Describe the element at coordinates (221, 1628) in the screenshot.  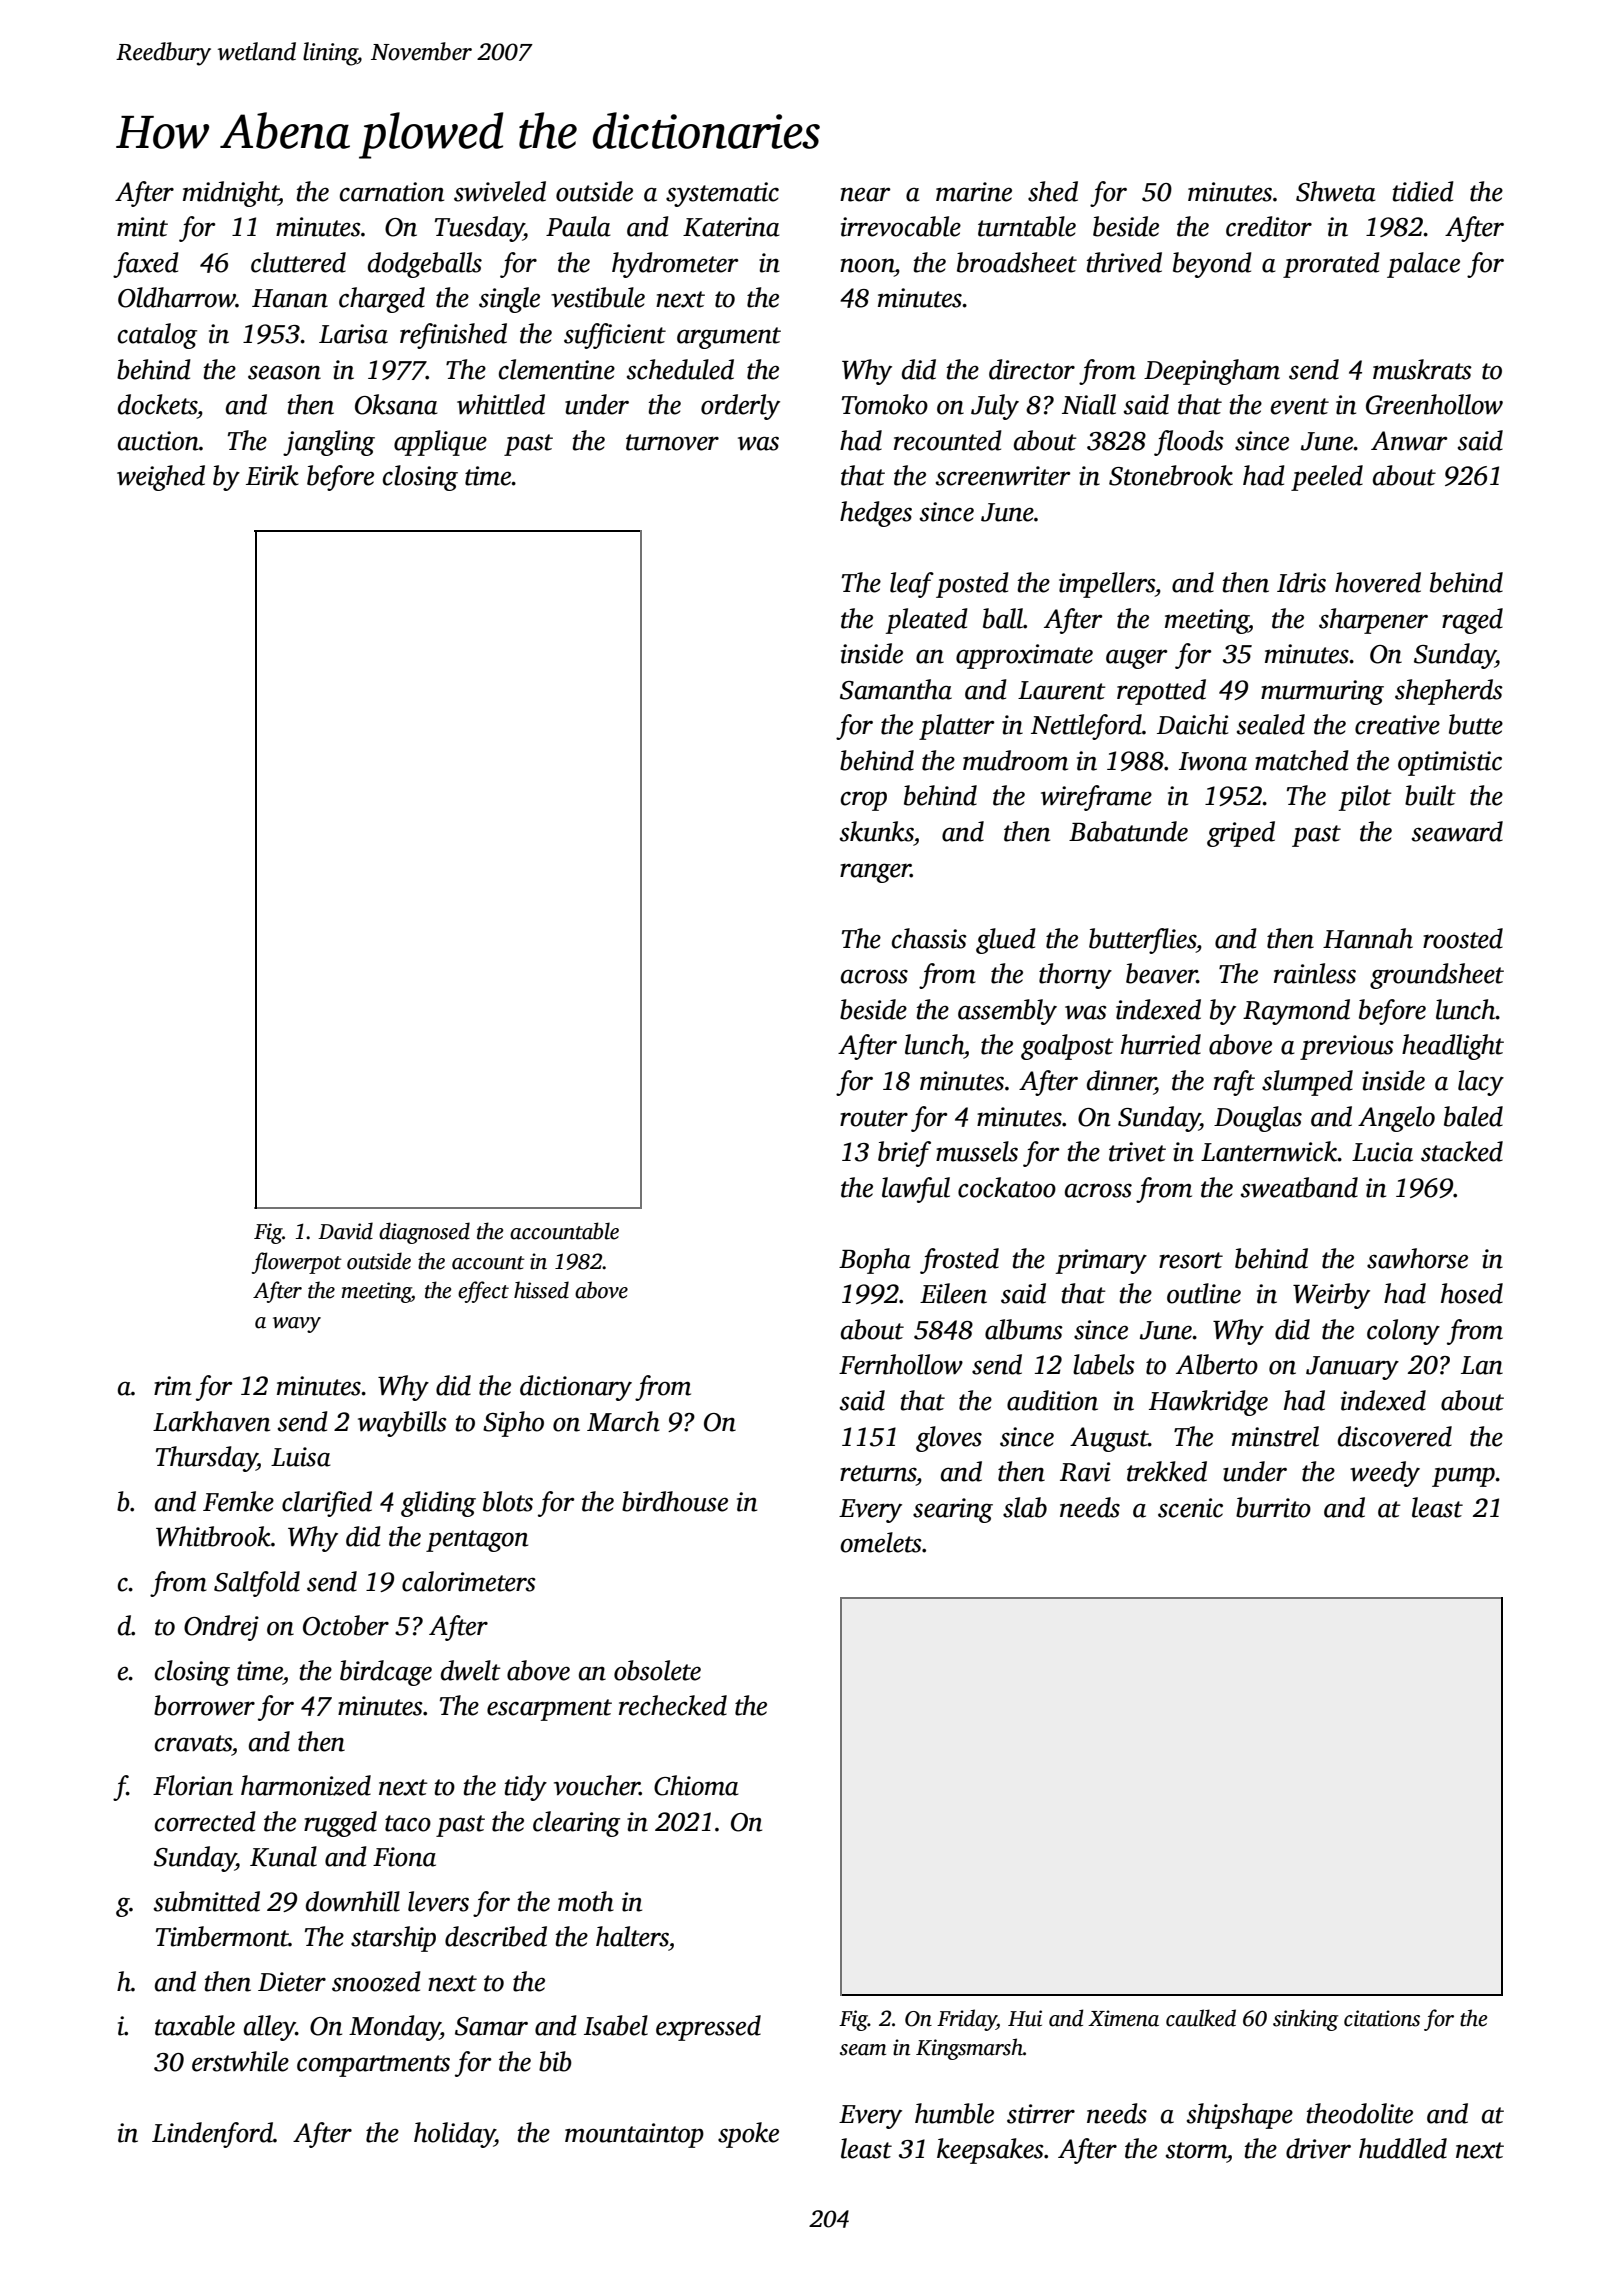
I see `Ondrej` at that location.
